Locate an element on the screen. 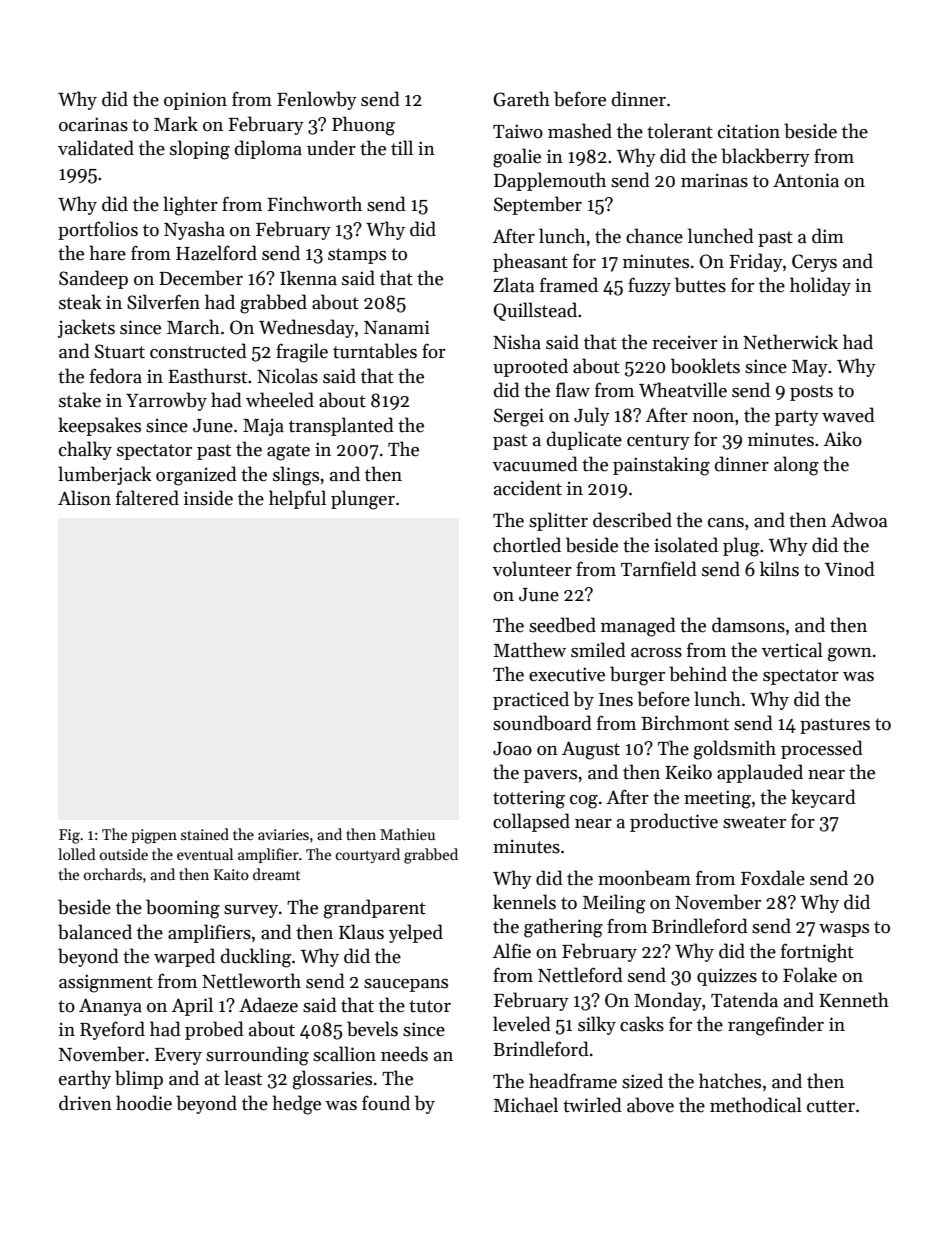  opinion is located at coordinates (195, 101).
